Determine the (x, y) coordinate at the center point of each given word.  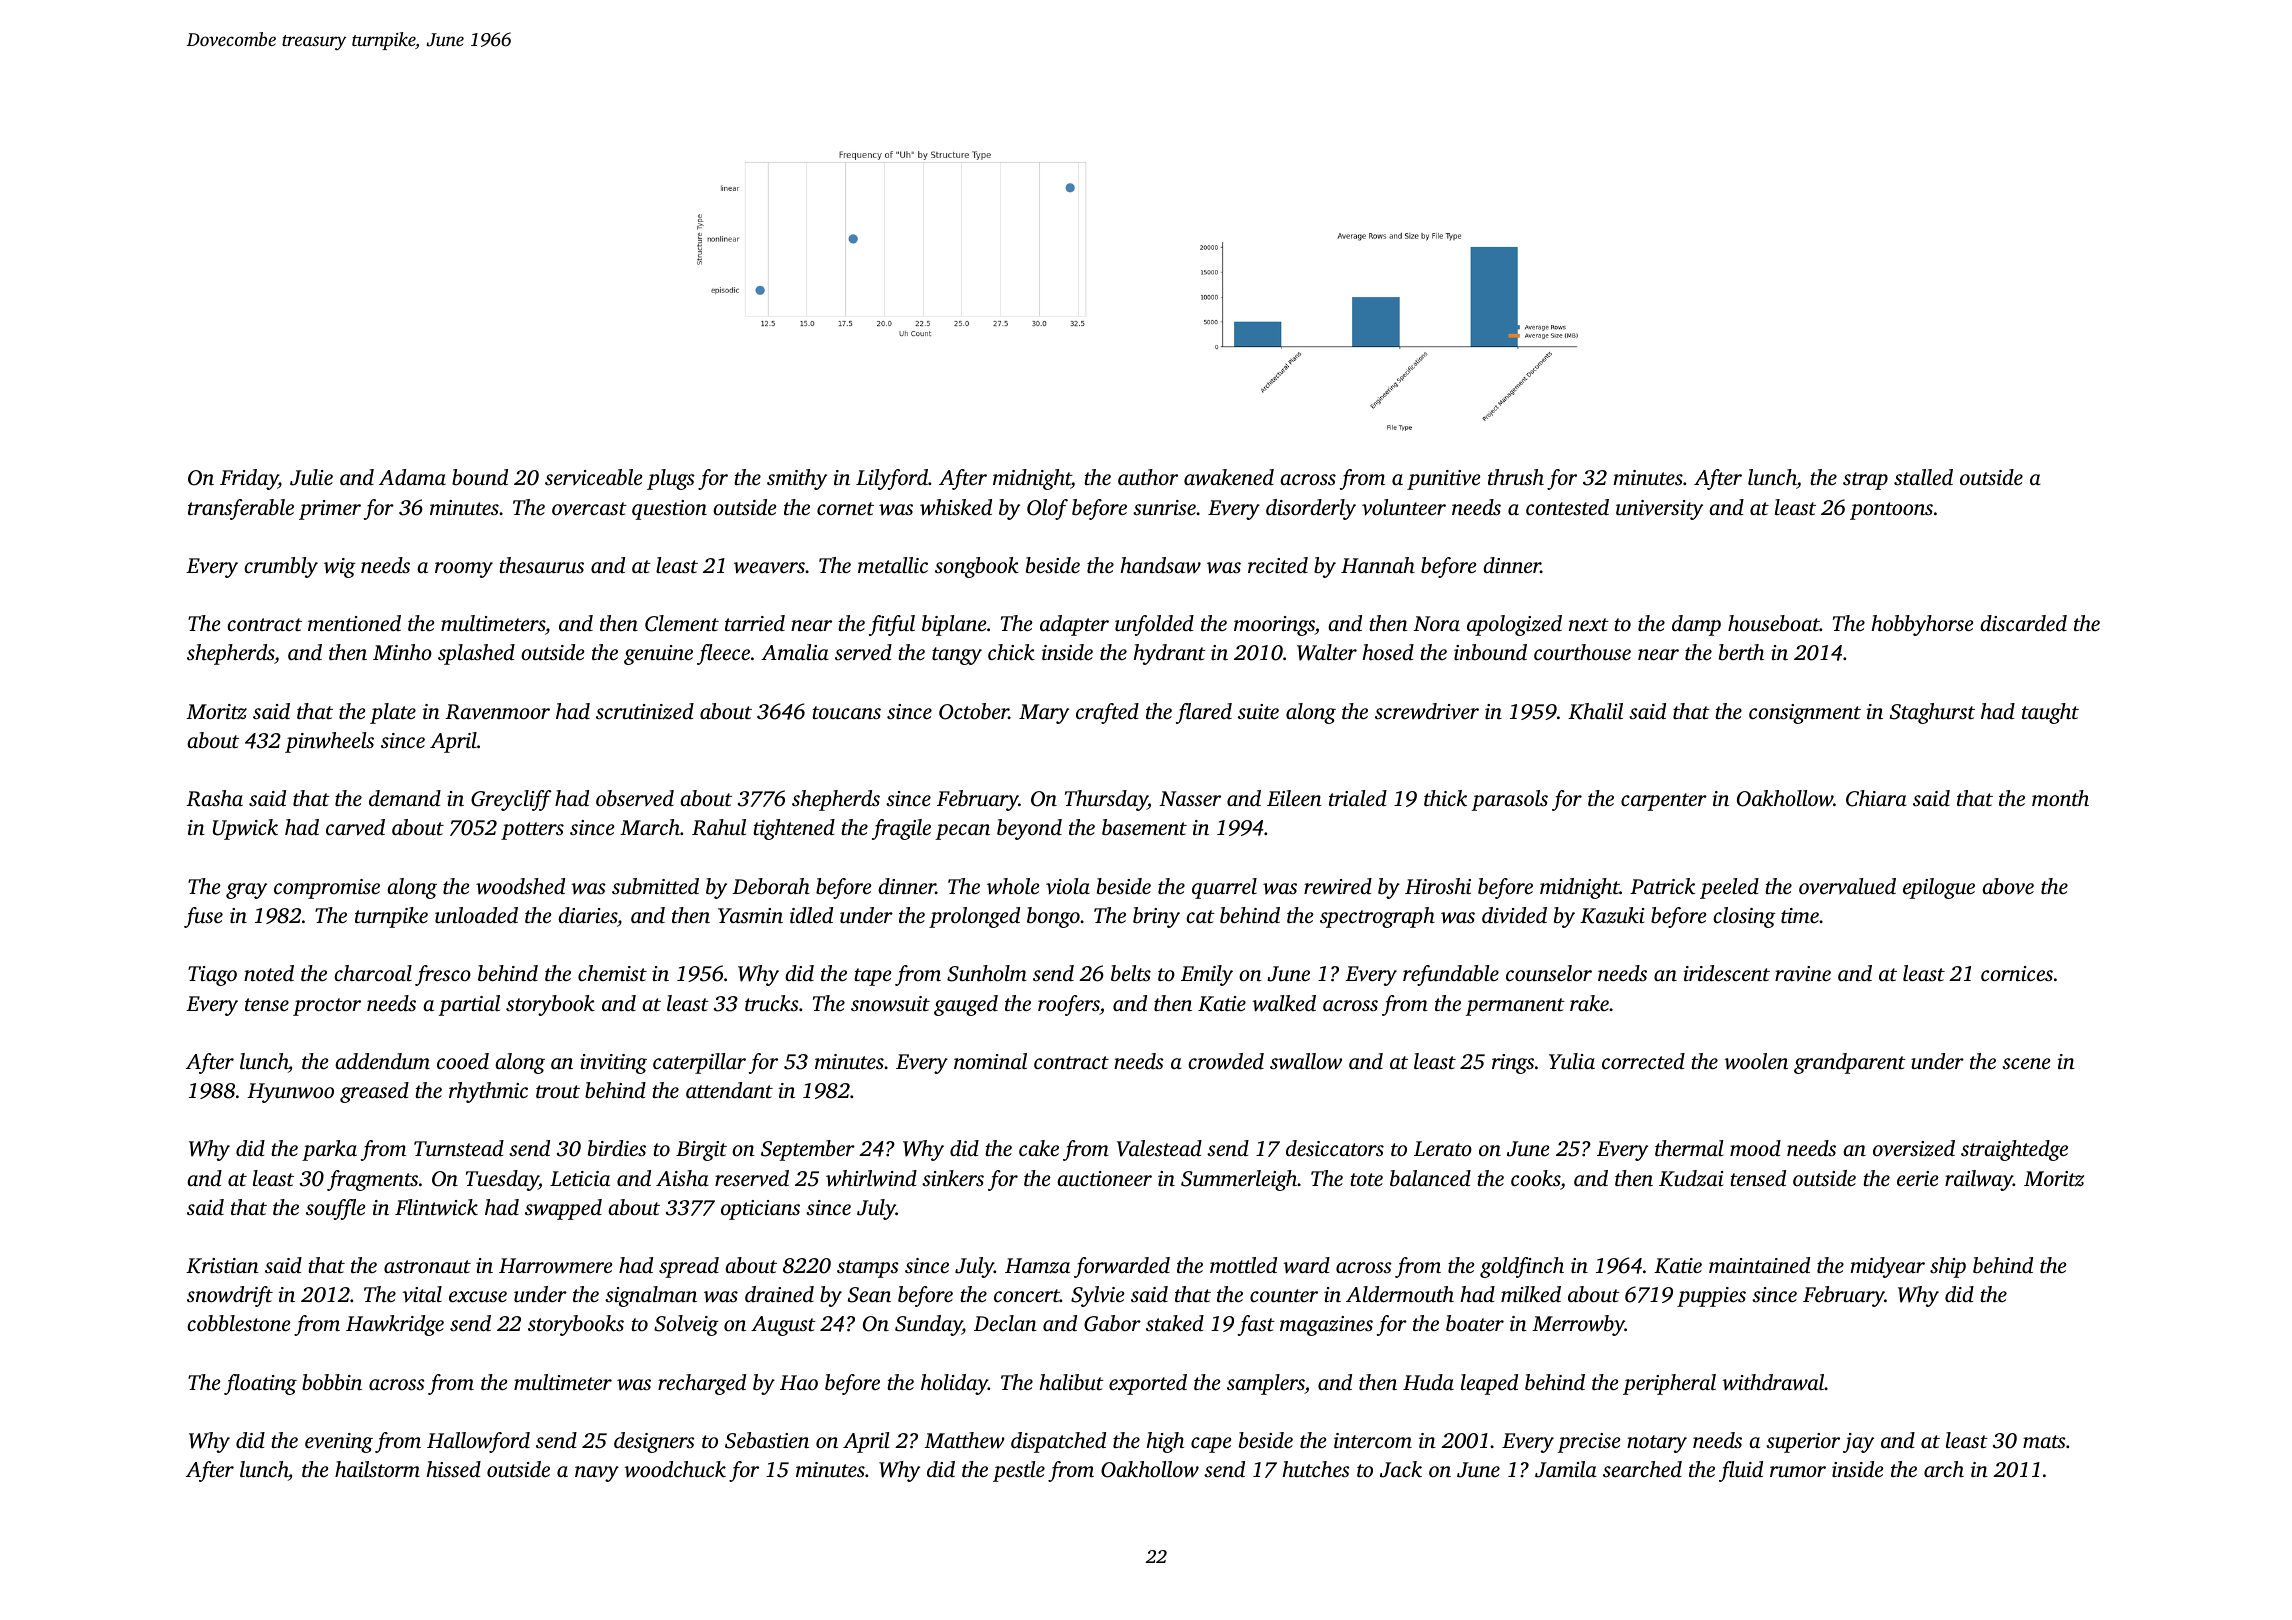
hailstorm (377, 1469)
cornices (2017, 973)
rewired (1338, 886)
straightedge (2014, 1150)
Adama (412, 477)
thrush (1516, 477)
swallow (1306, 1061)
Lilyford (892, 479)
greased (374, 1092)
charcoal (373, 973)
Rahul (719, 827)
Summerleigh (1239, 1180)
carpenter (1664, 802)
